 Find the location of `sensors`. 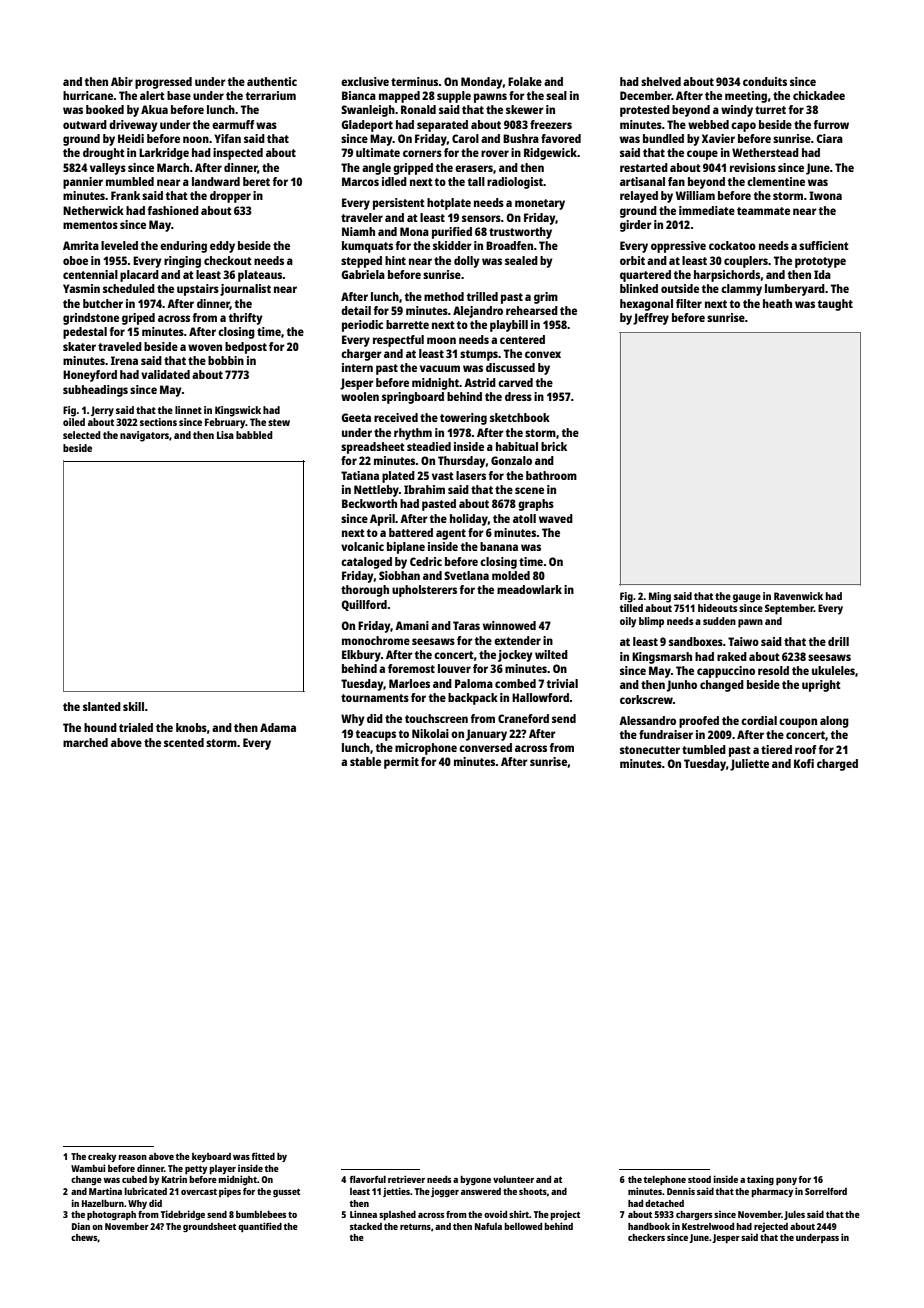

sensors is located at coordinates (481, 218).
